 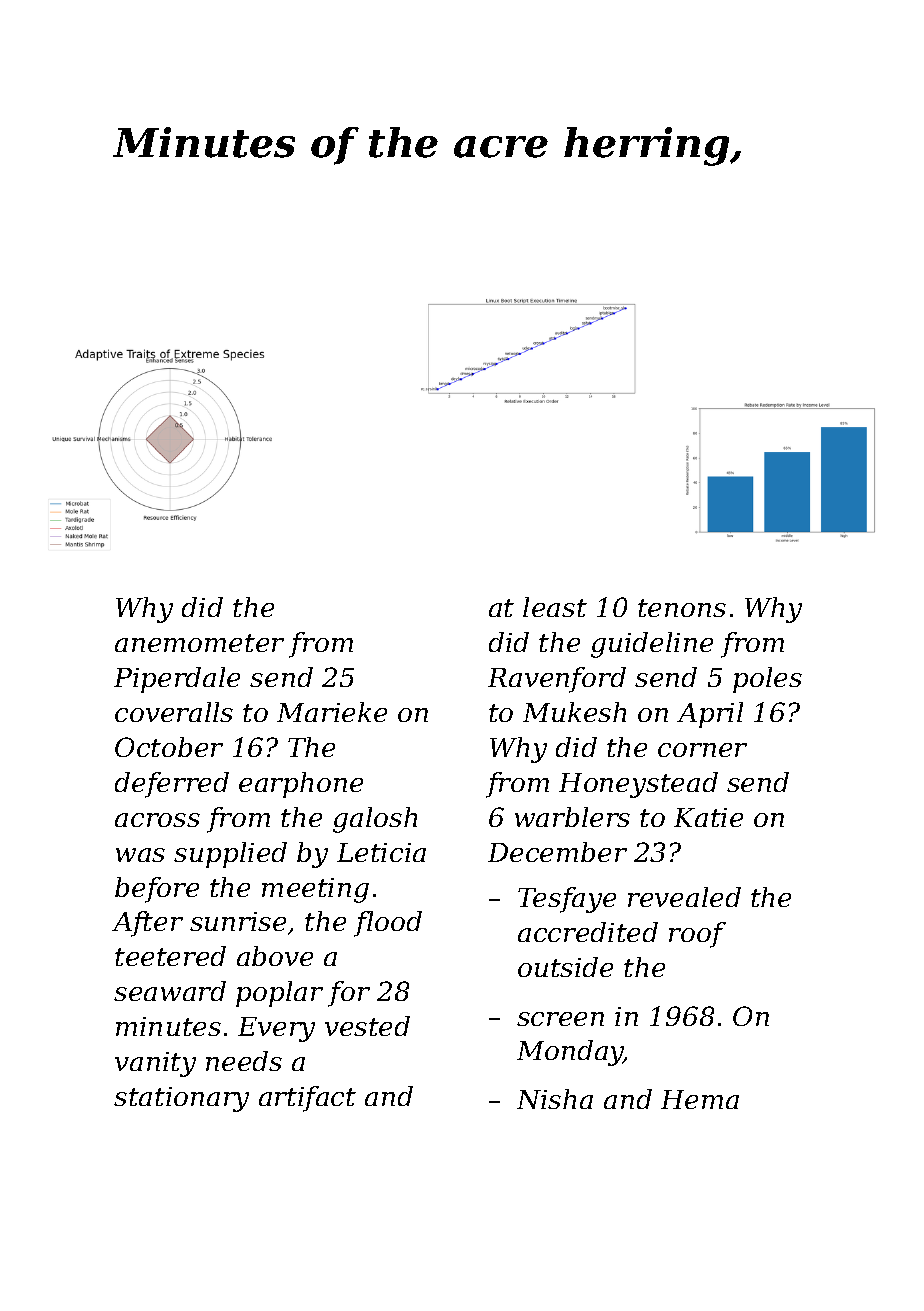 What do you see at coordinates (301, 785) in the page?
I see `earphone` at bounding box center [301, 785].
